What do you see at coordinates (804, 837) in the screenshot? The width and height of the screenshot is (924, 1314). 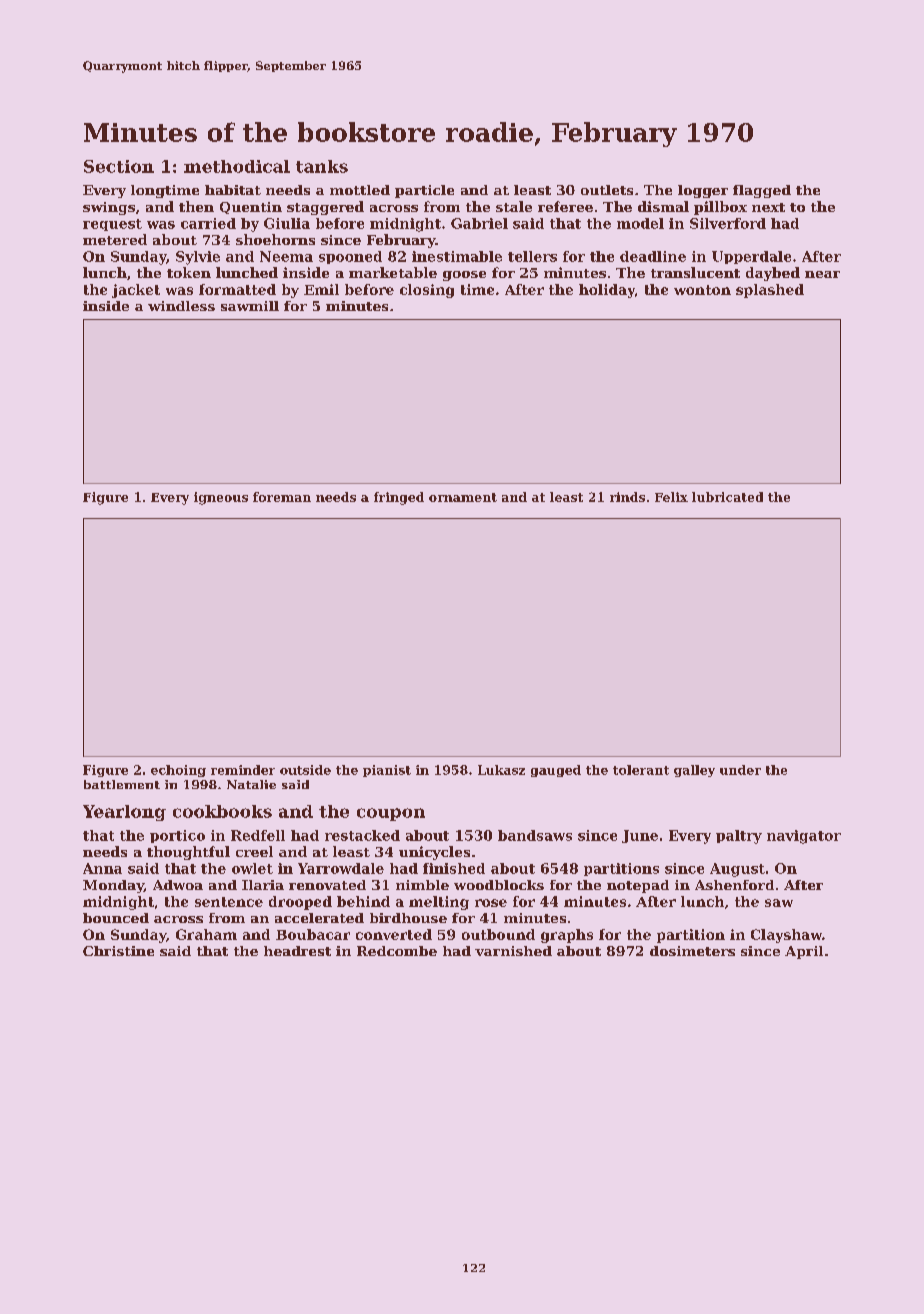 I see `navigator` at bounding box center [804, 837].
